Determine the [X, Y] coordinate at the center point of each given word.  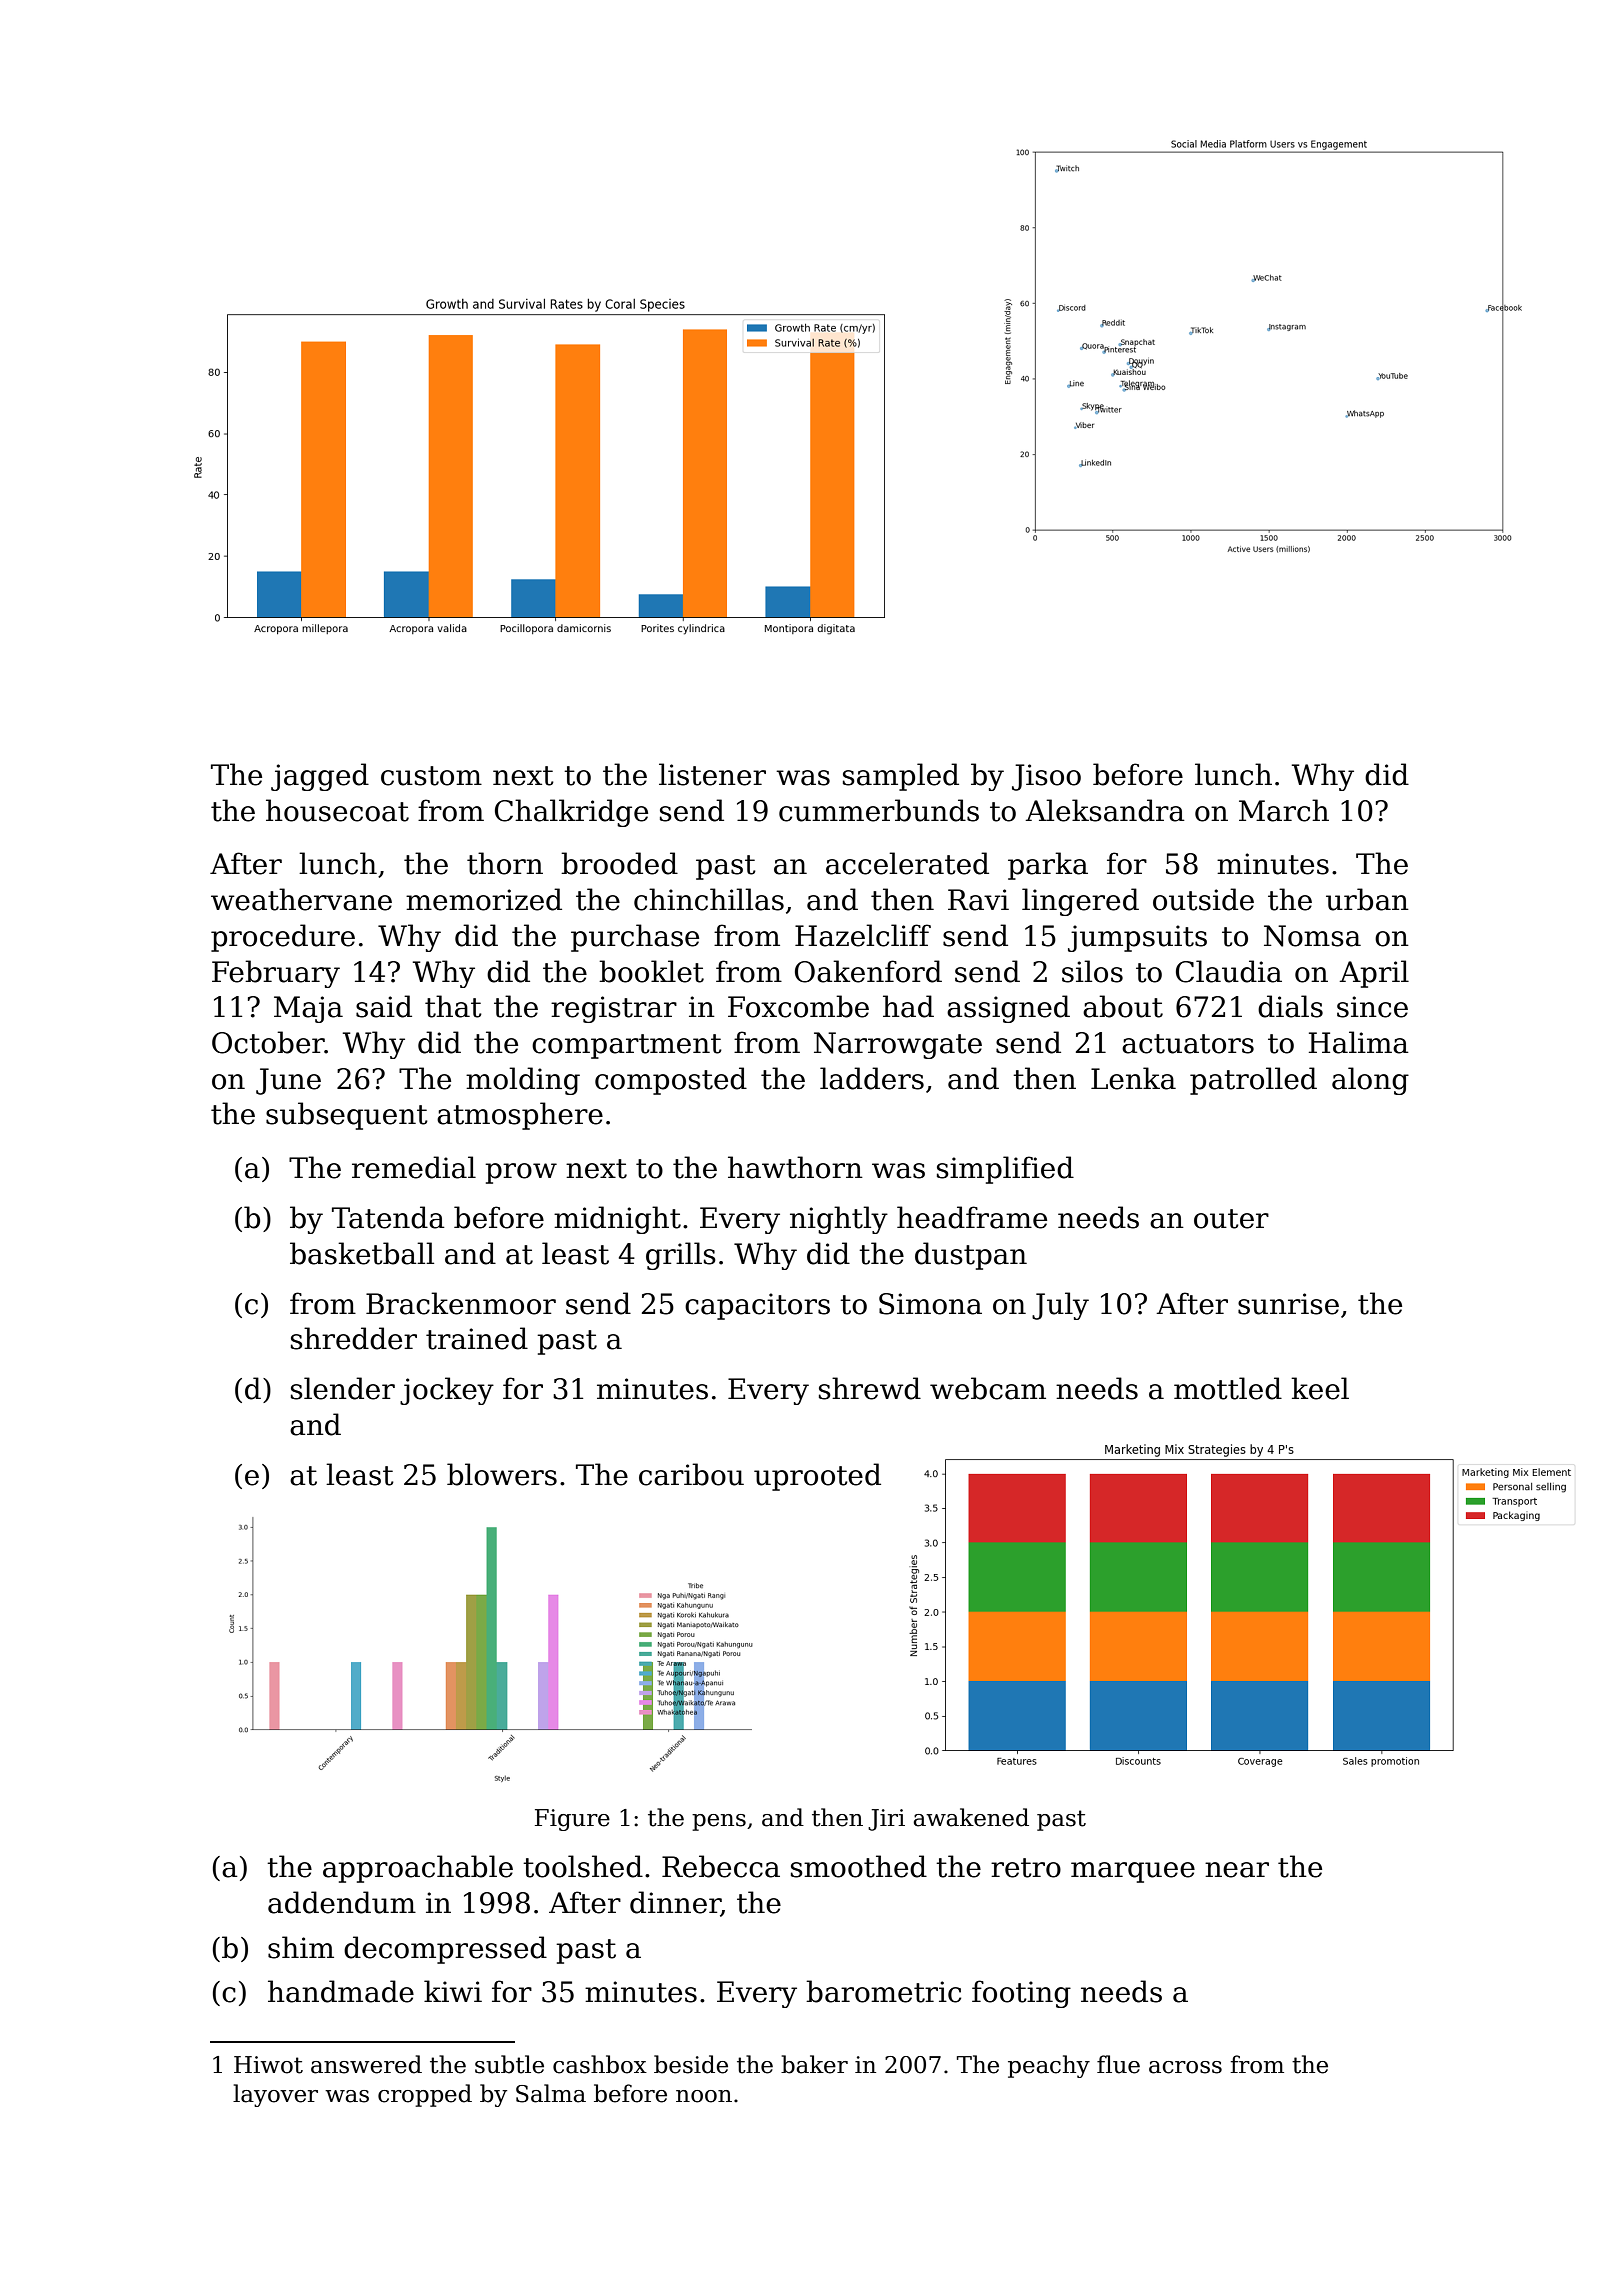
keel [1320, 1388]
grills [681, 1256]
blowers [502, 1474]
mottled [1228, 1388]
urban [1367, 899]
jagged [320, 777]
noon [704, 2096]
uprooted [817, 1477]
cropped [425, 2095]
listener [712, 774]
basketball [362, 1253]
